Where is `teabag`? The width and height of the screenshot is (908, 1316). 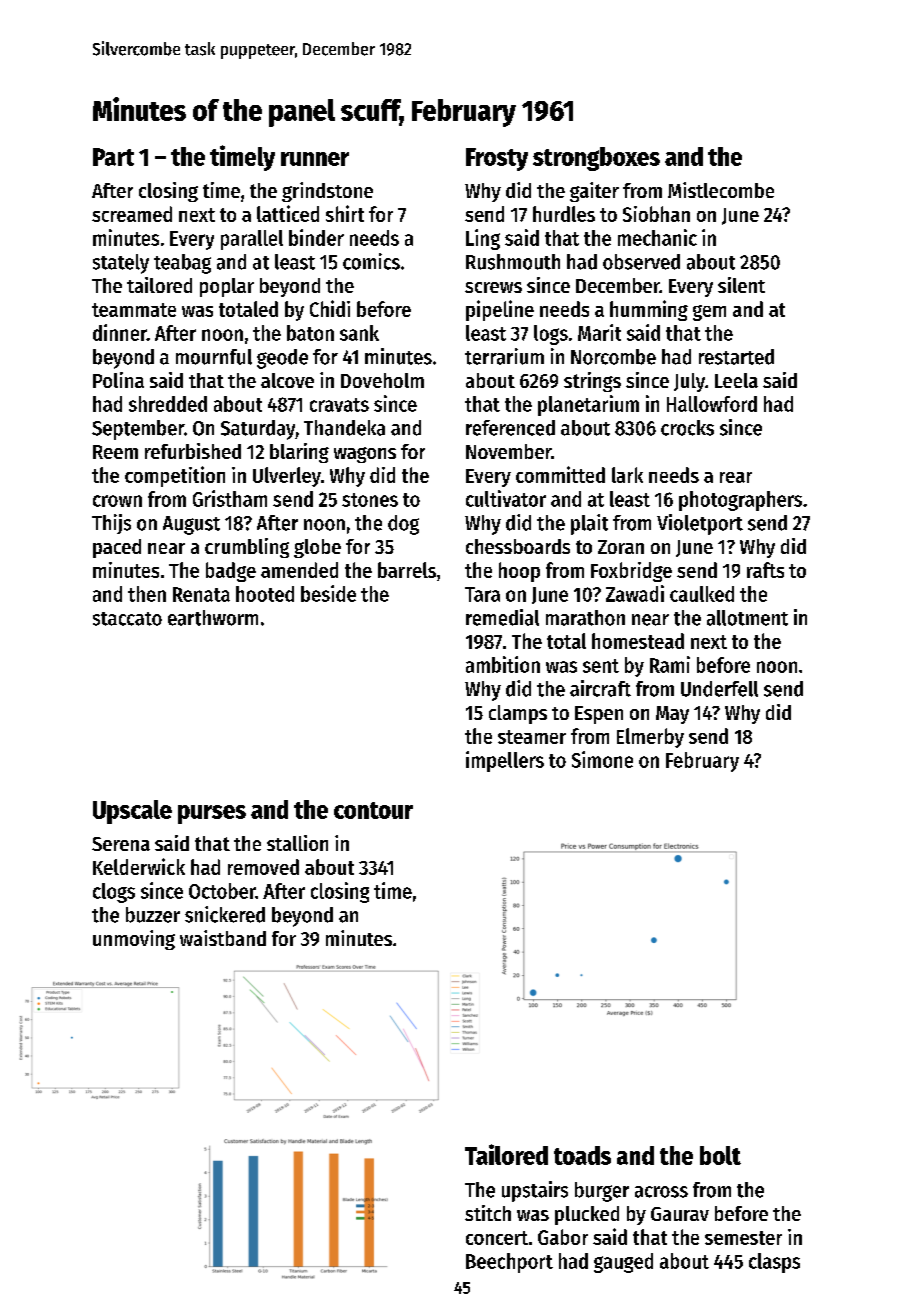 teabag is located at coordinates (182, 264).
